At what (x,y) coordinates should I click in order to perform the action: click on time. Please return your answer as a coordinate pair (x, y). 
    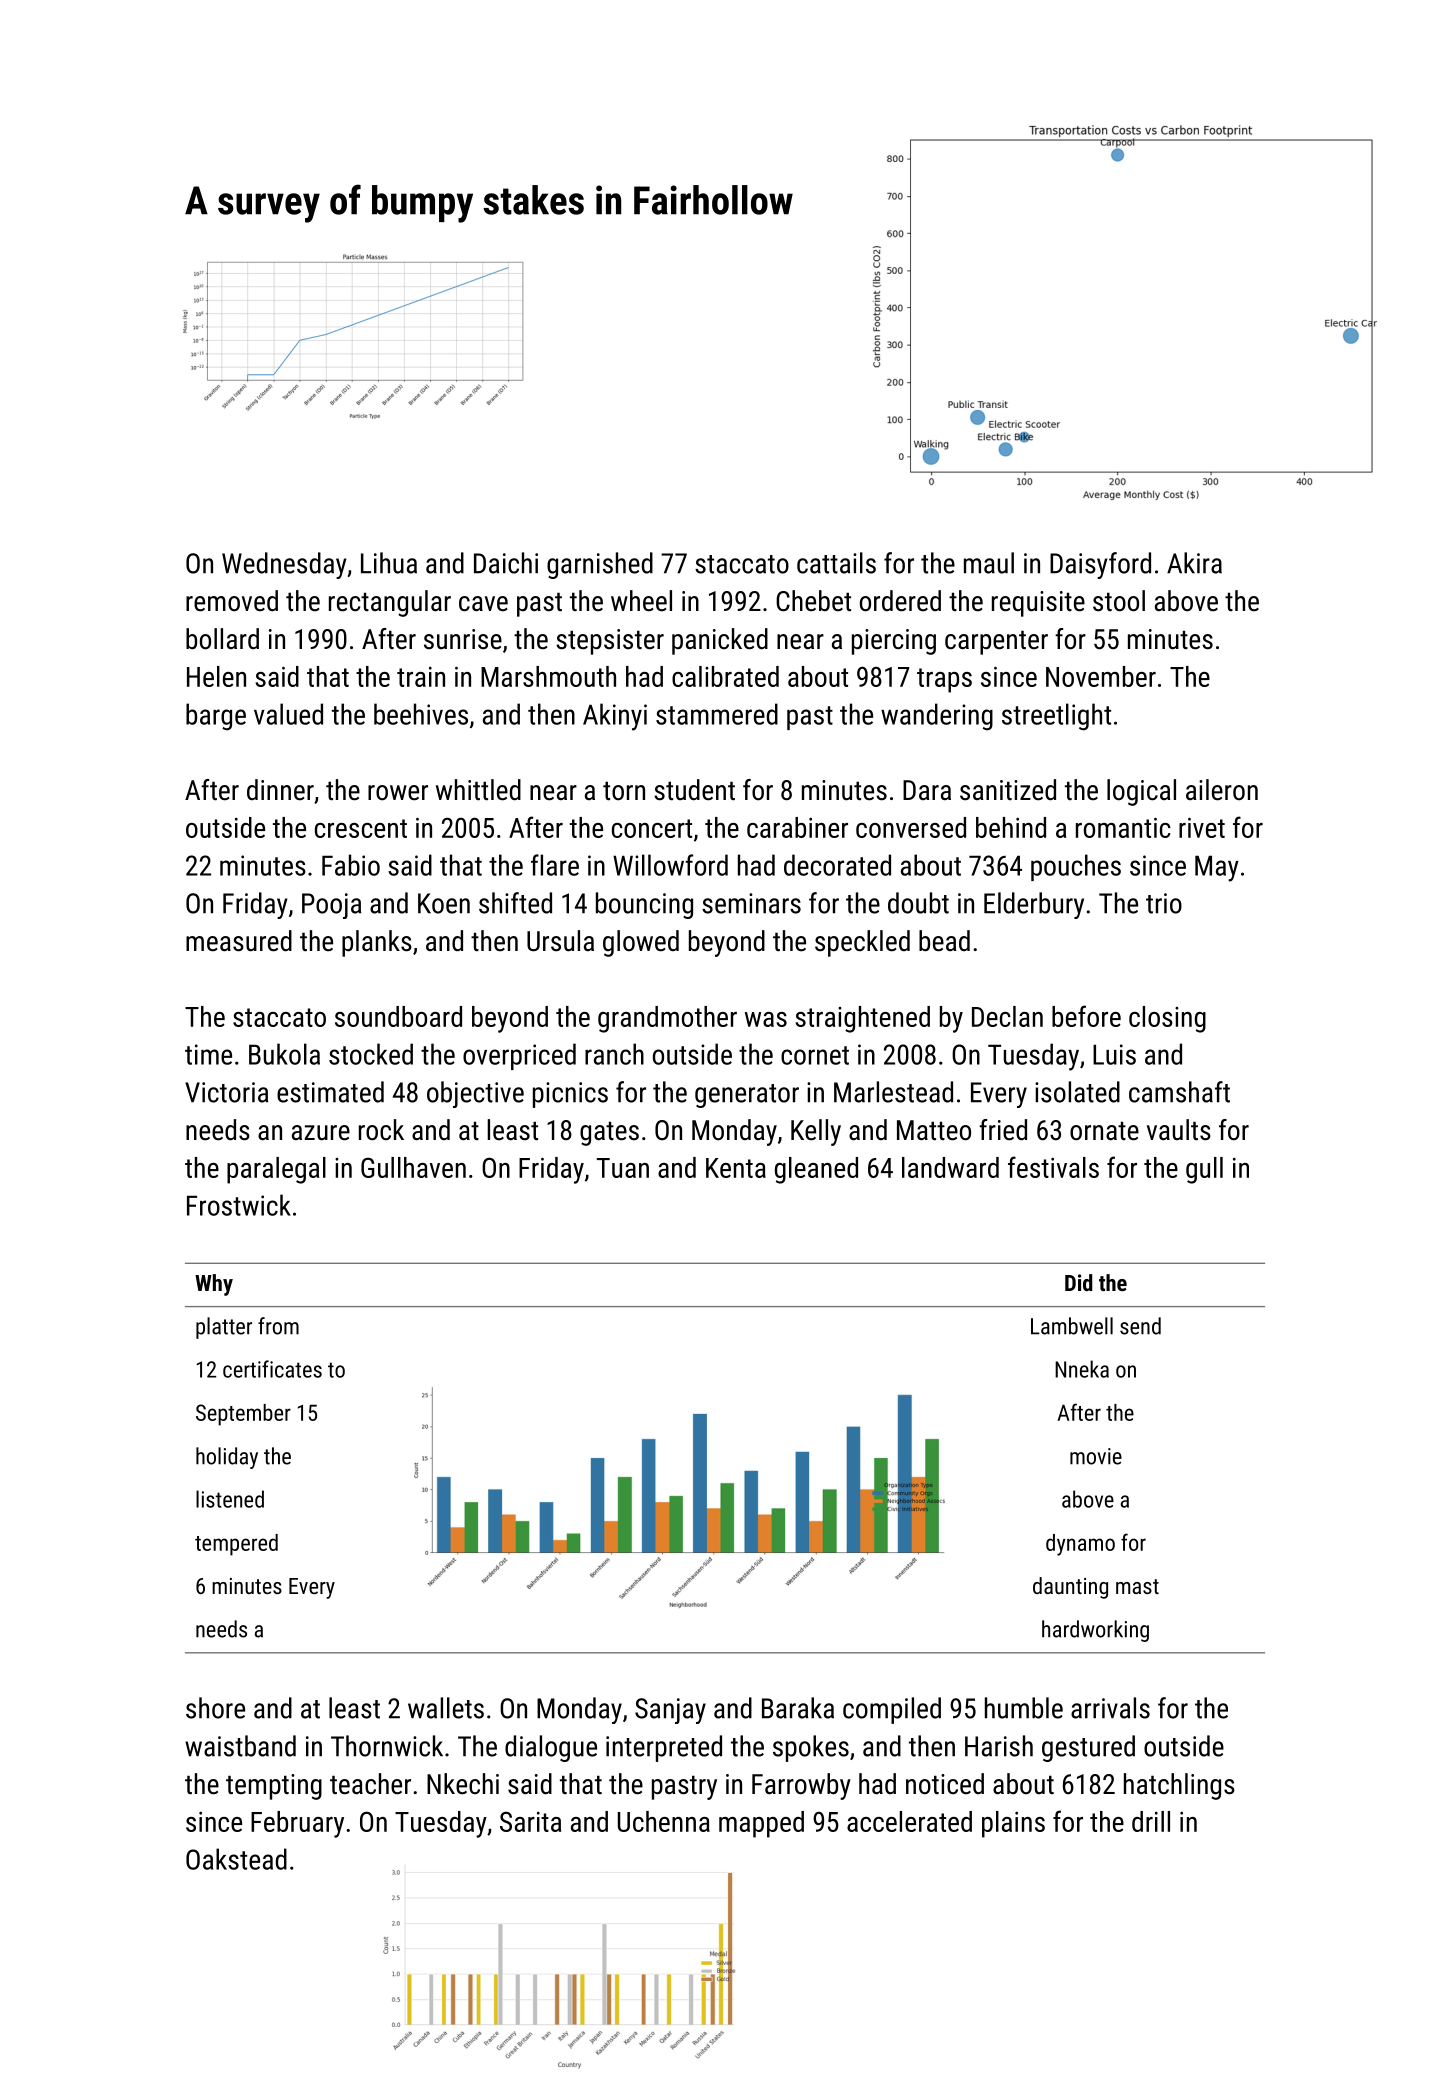
    Looking at the image, I should click on (208, 1054).
